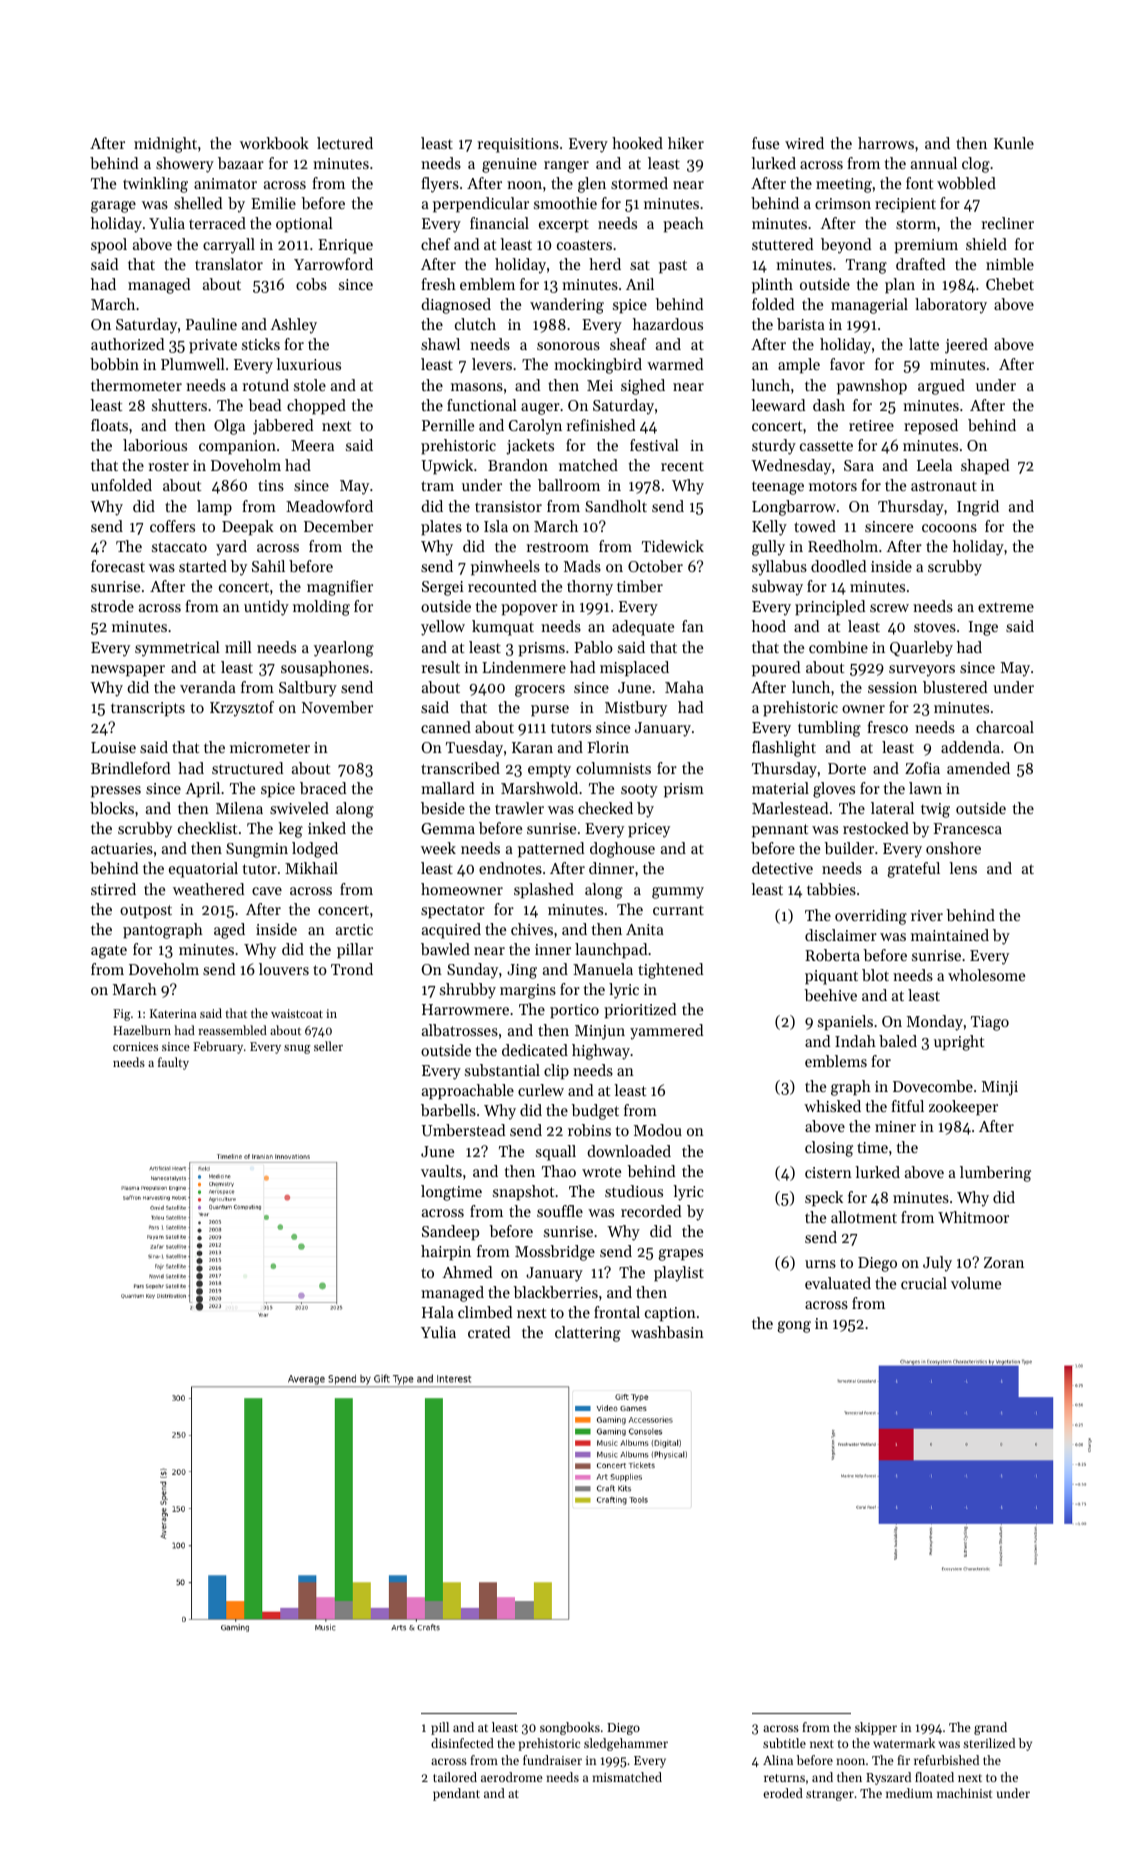 The height and width of the screenshot is (1853, 1125). I want to click on gummy, so click(678, 893).
